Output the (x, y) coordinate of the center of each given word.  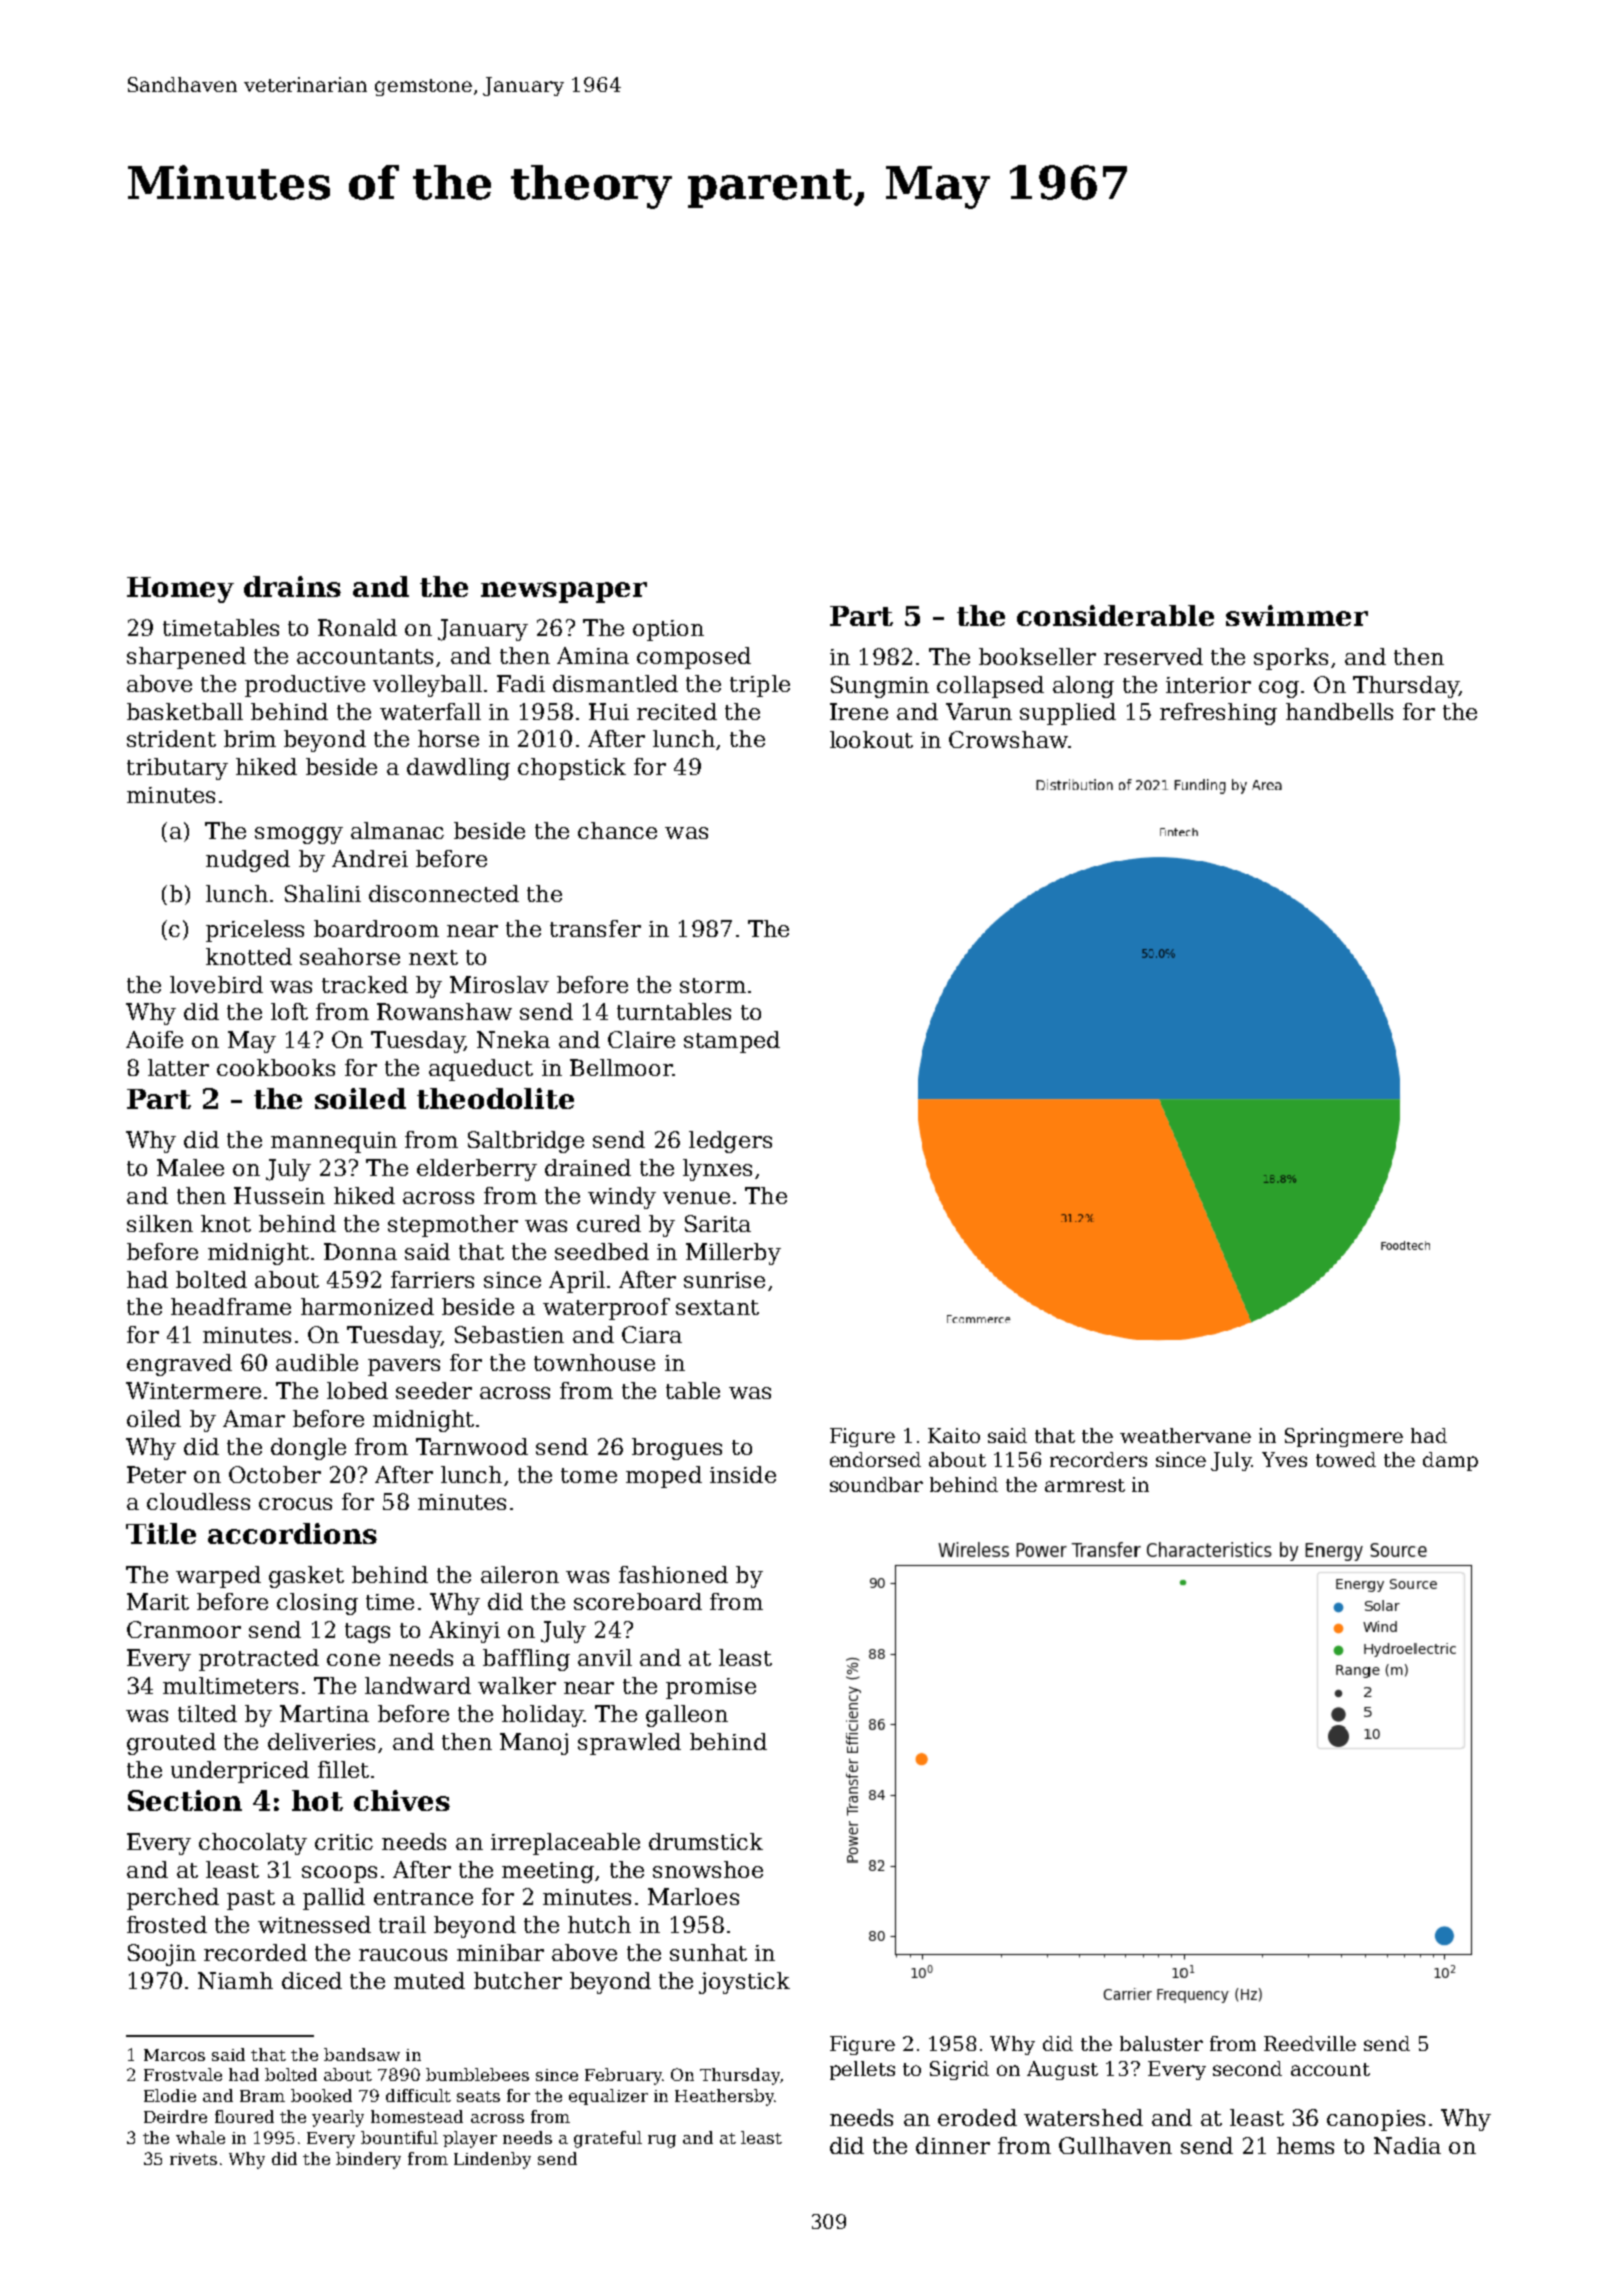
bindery (368, 2160)
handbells (1339, 711)
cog (1279, 689)
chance (617, 830)
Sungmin (880, 687)
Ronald (357, 627)
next (433, 957)
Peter (156, 1474)
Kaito (954, 1435)
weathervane (1185, 1435)
